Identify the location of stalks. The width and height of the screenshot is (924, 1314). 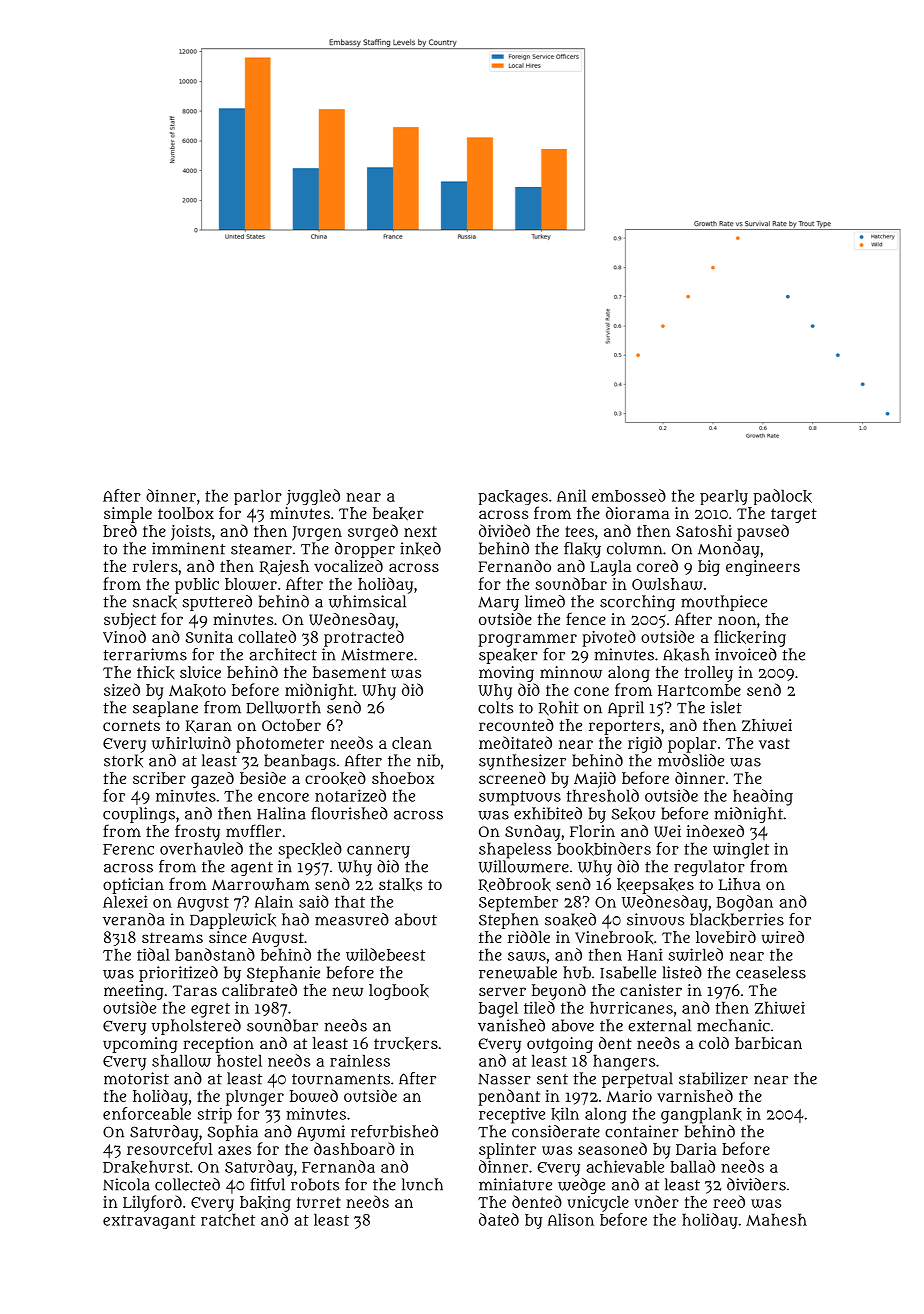
(400, 885).
